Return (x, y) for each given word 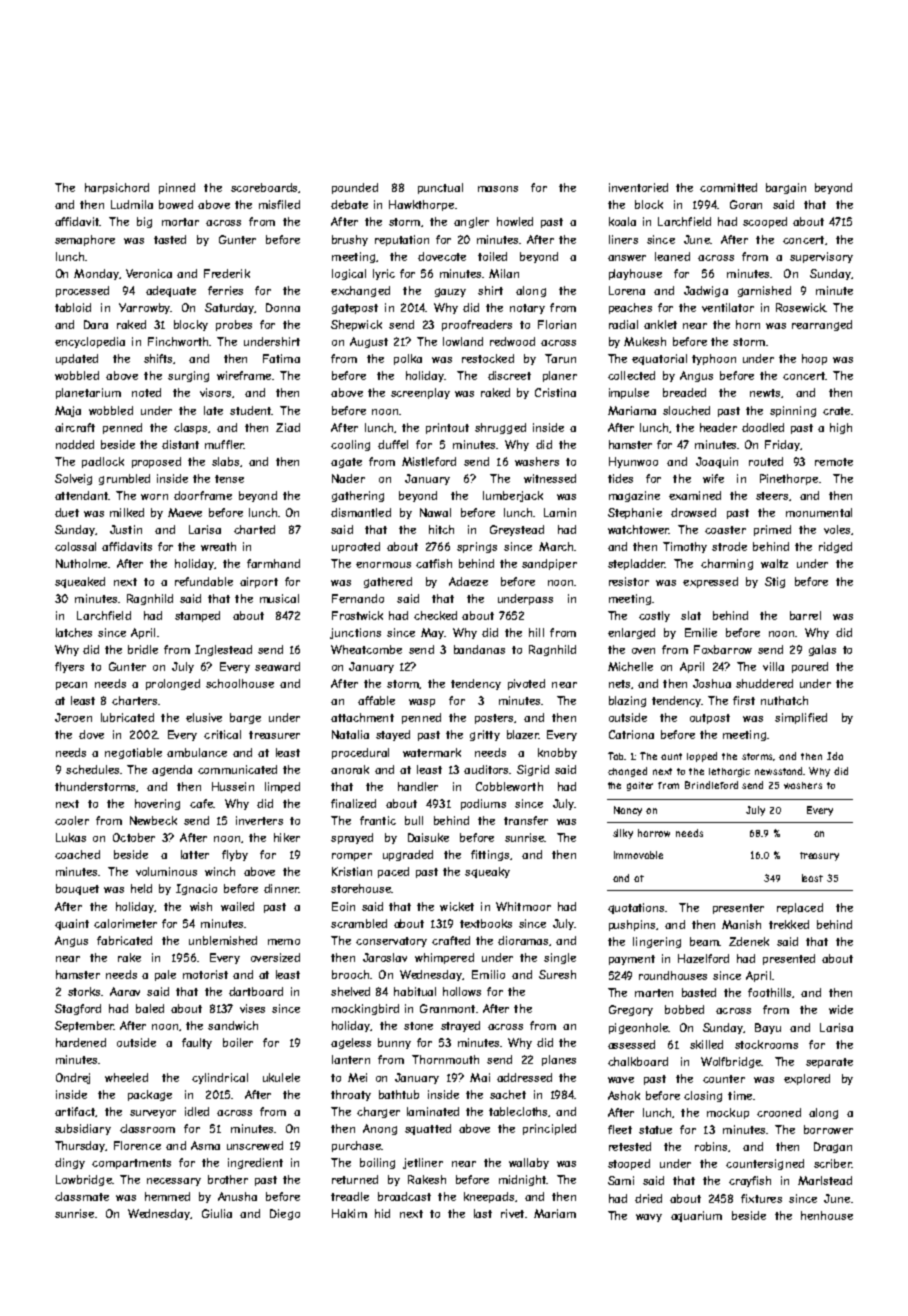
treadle (350, 1196)
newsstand (779, 771)
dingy (70, 1163)
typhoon (714, 359)
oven (643, 651)
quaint (72, 924)
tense (229, 479)
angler (471, 222)
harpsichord (117, 188)
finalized (353, 803)
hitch (441, 529)
